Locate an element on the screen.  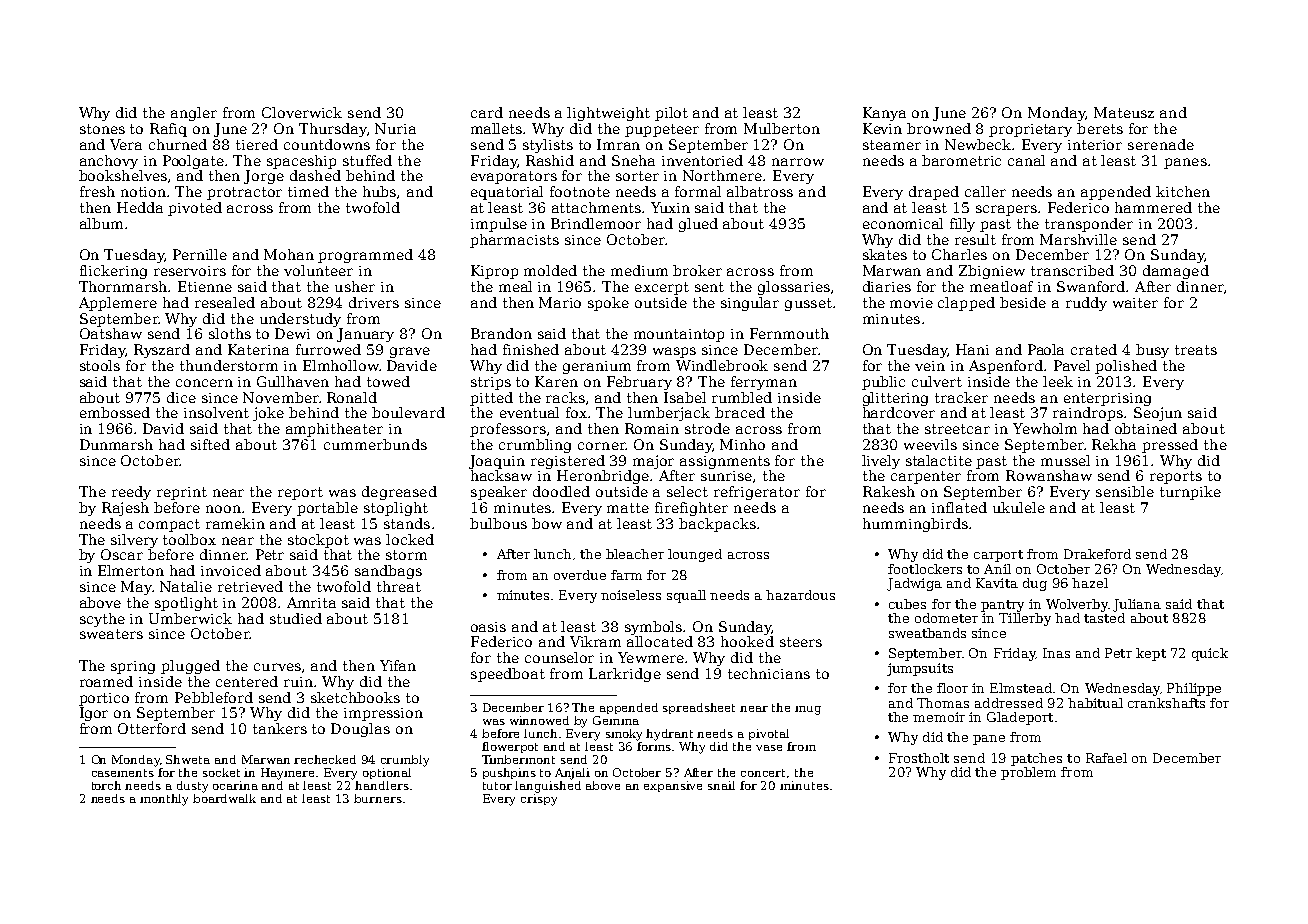
treats is located at coordinates (1196, 350).
